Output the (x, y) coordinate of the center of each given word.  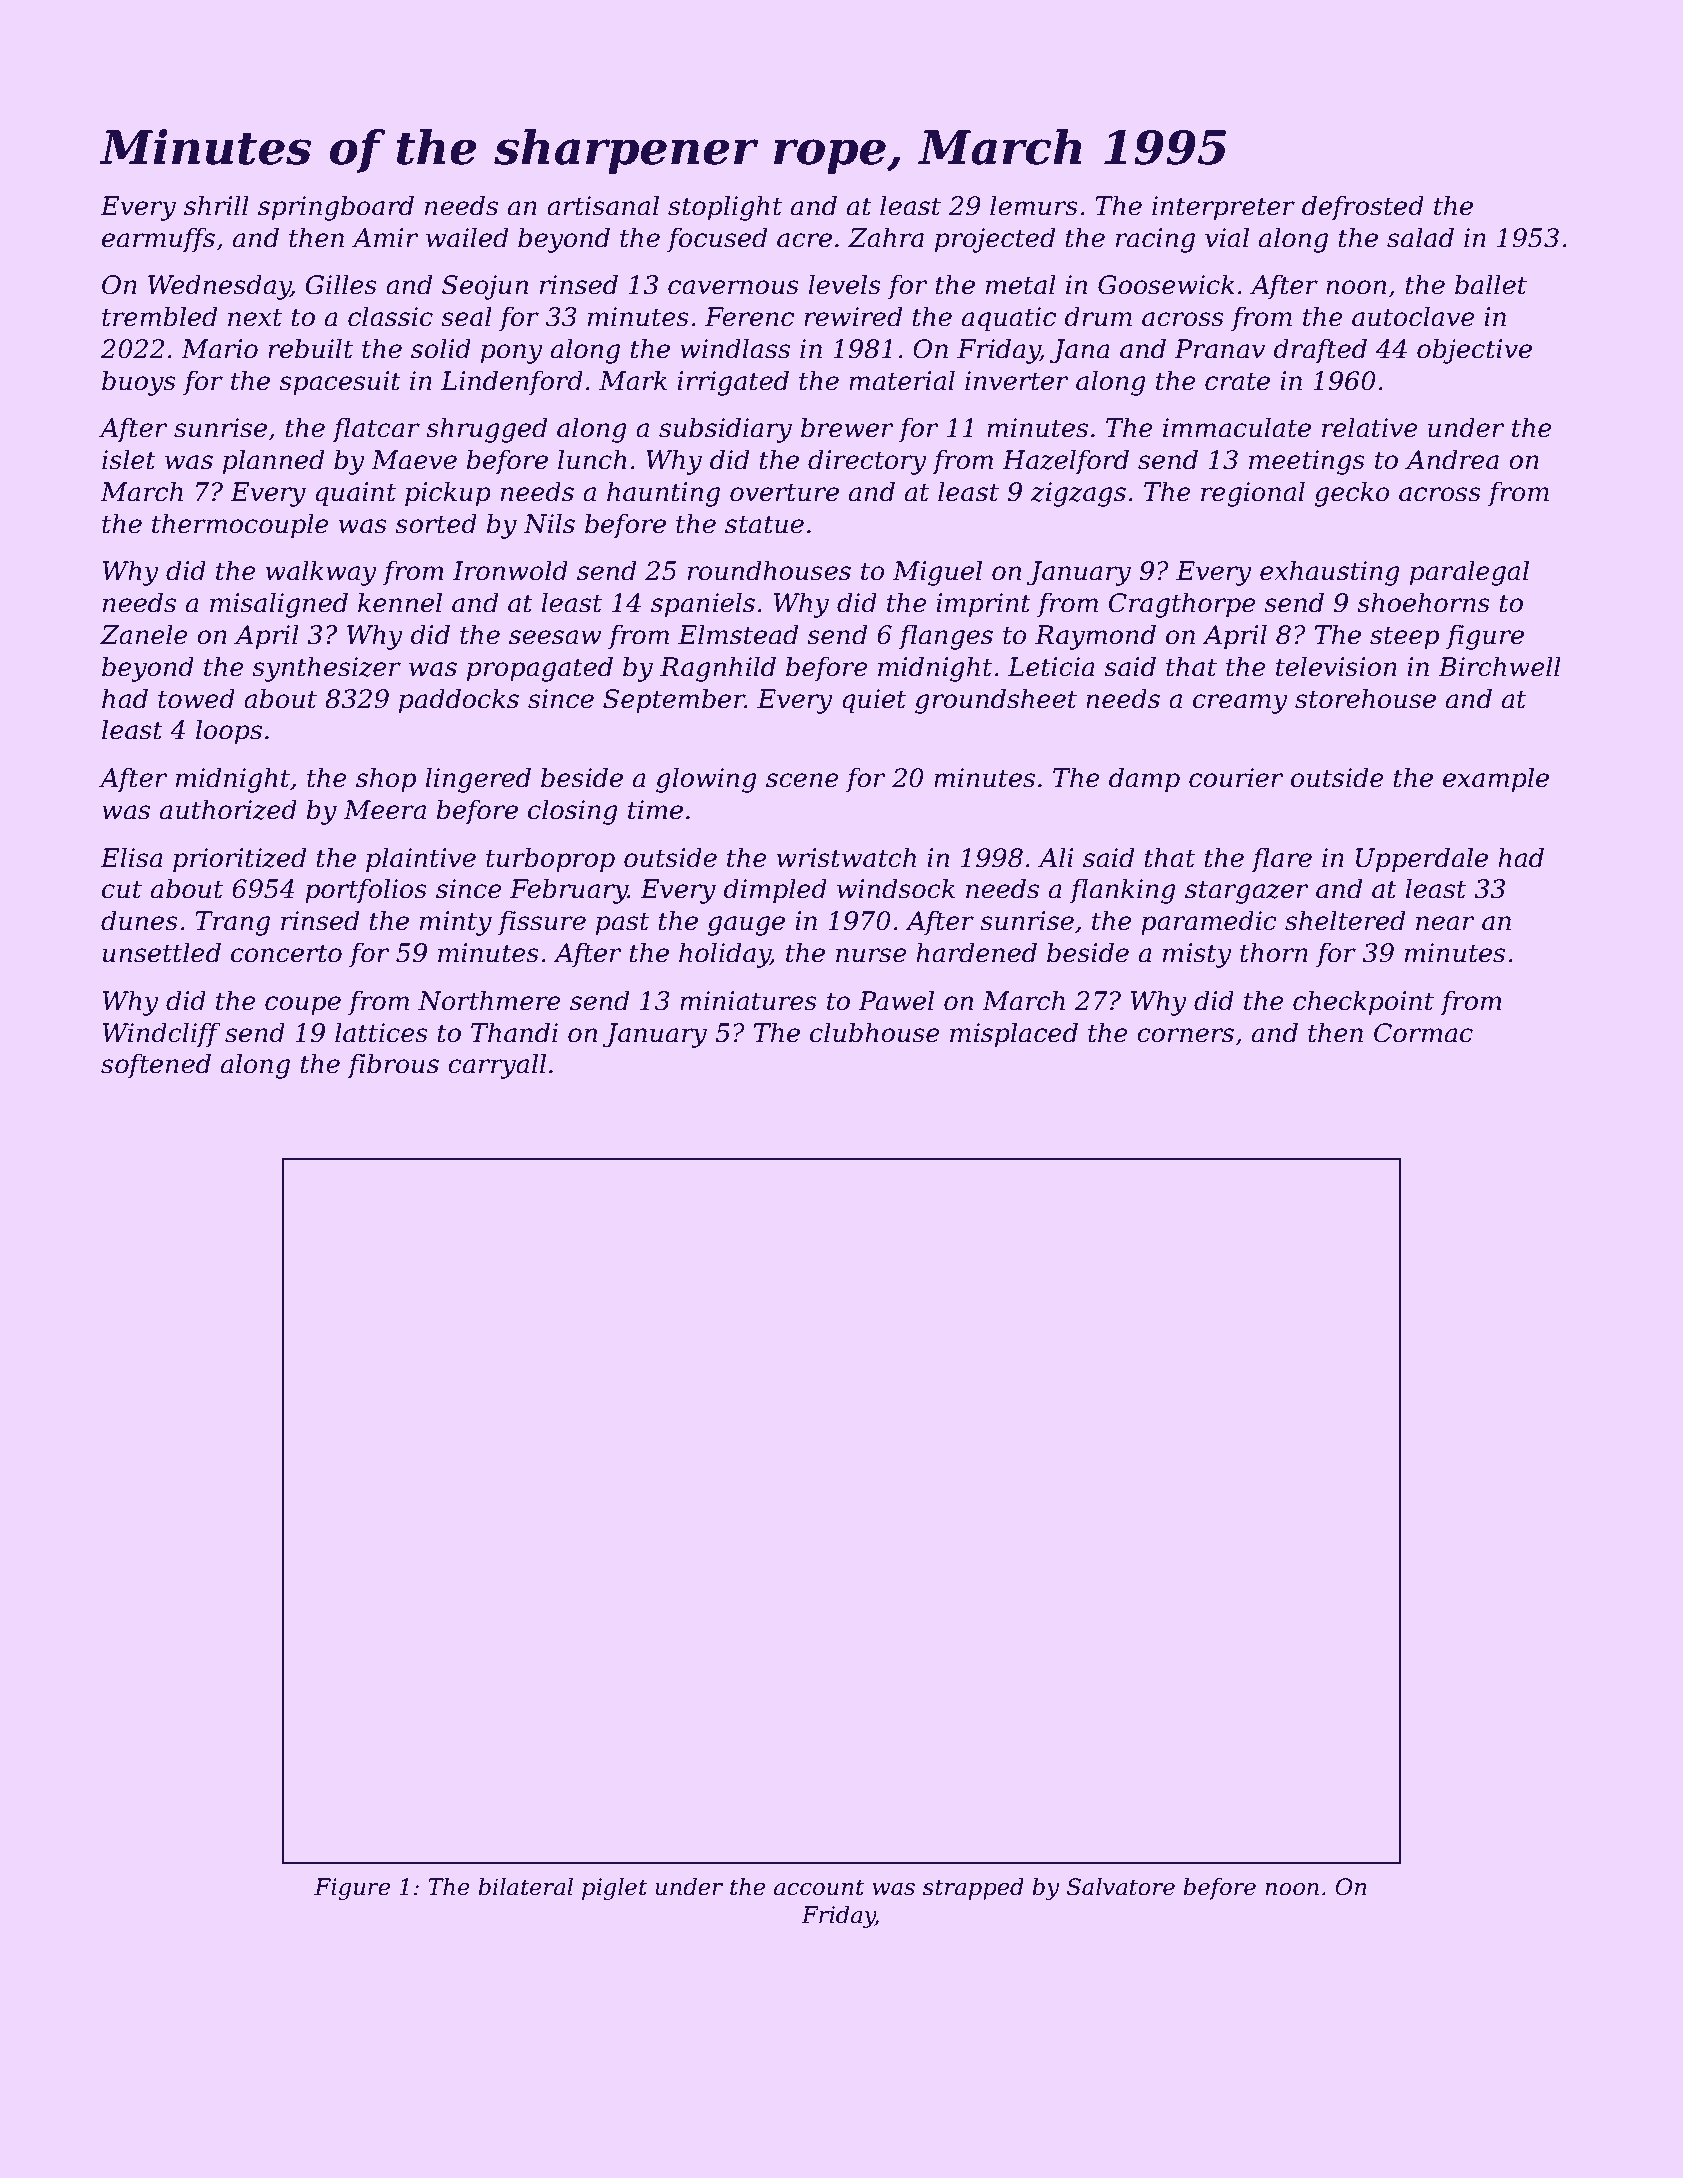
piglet (614, 1889)
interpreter (1223, 208)
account (819, 1887)
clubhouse (875, 1032)
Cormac (1423, 1033)
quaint (356, 494)
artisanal (603, 205)
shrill (216, 205)
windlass (735, 348)
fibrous (393, 1065)
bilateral (525, 1887)
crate (1237, 381)
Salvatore (1121, 1887)
